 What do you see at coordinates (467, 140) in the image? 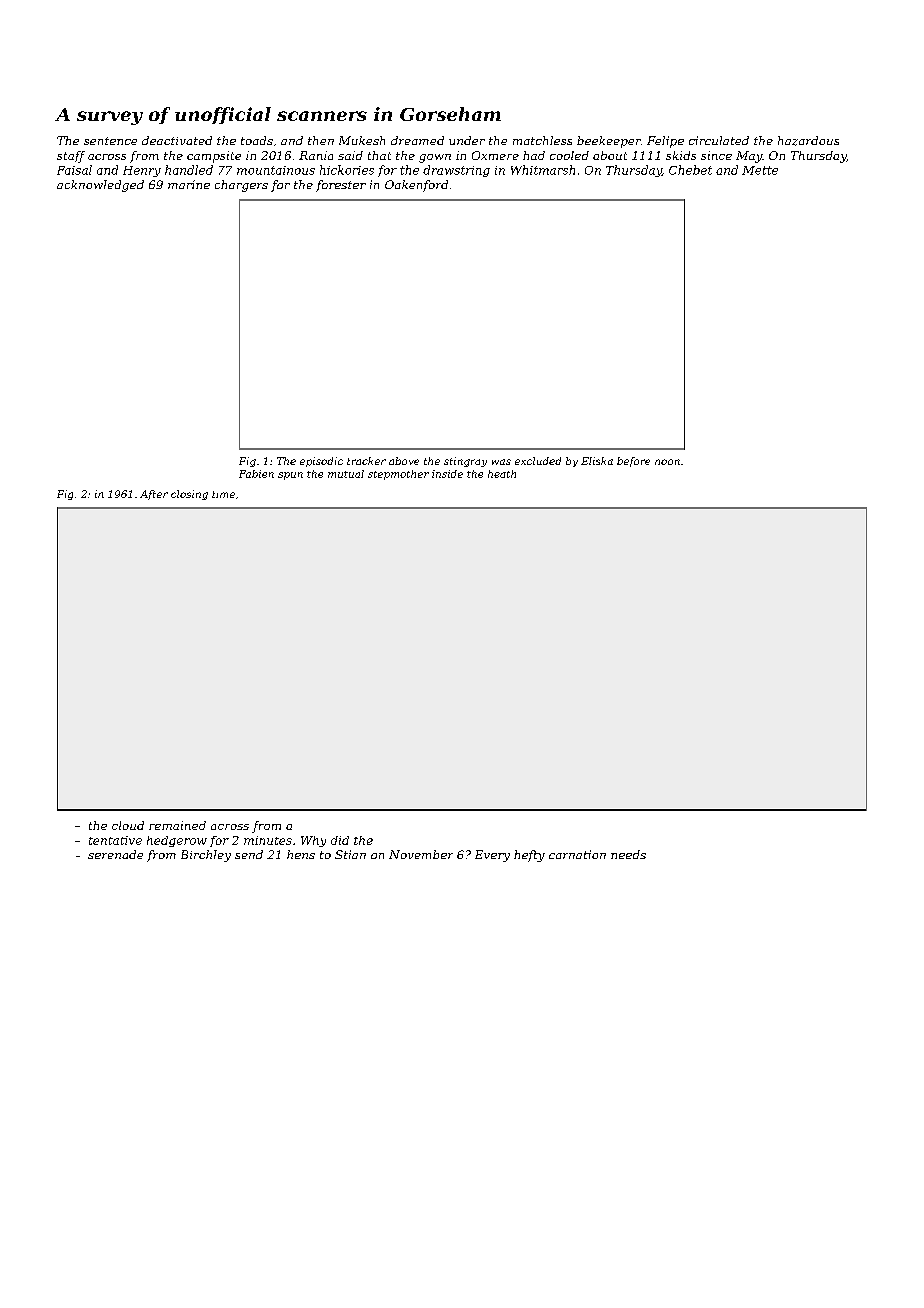
I see `under` at bounding box center [467, 140].
